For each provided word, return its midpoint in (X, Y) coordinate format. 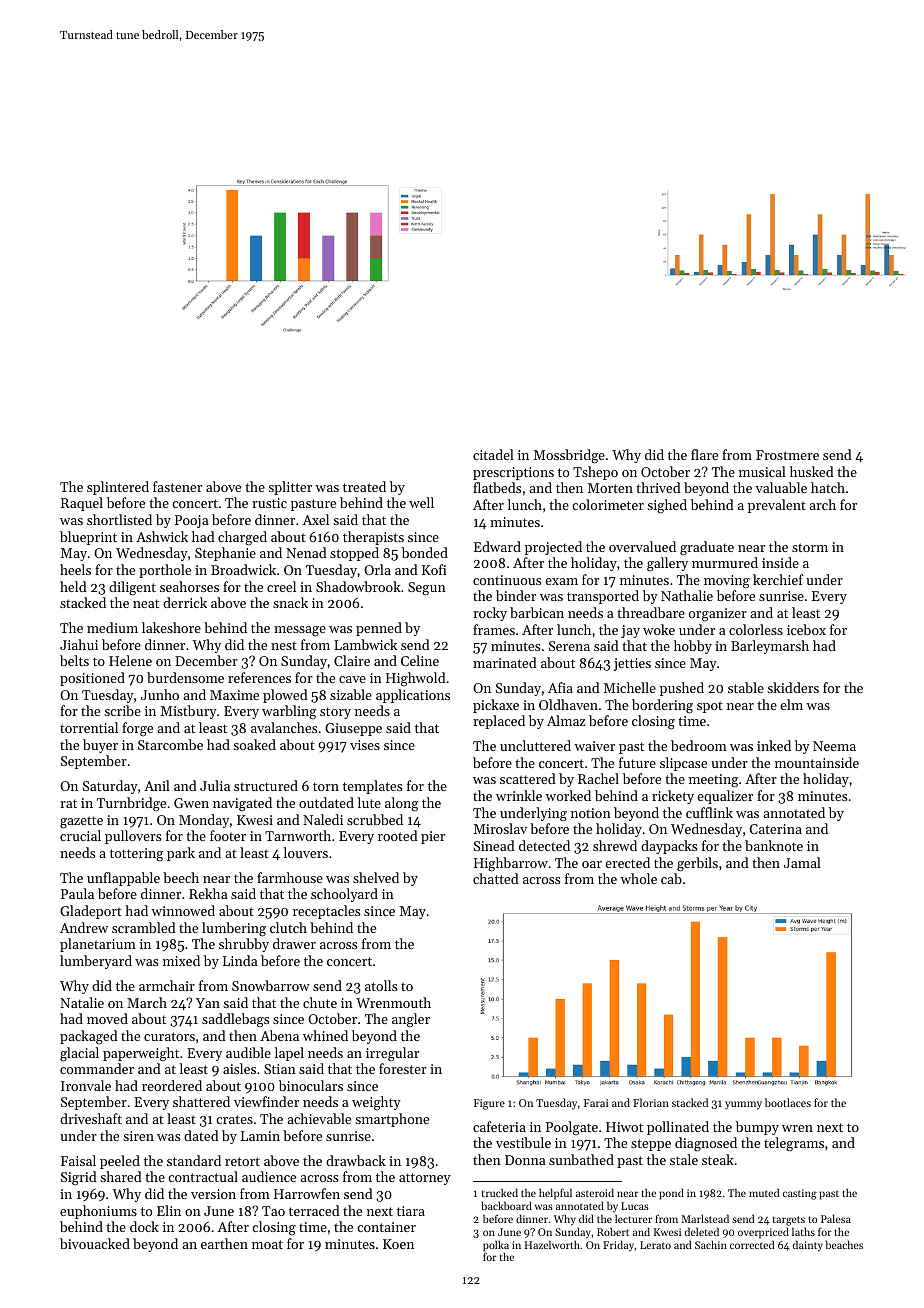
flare (704, 454)
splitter (290, 488)
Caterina (775, 829)
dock (144, 1226)
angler (411, 1020)
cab (671, 878)
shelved (376, 877)
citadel (493, 454)
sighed (667, 506)
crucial (80, 835)
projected (553, 548)
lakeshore (171, 627)
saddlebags (235, 1020)
